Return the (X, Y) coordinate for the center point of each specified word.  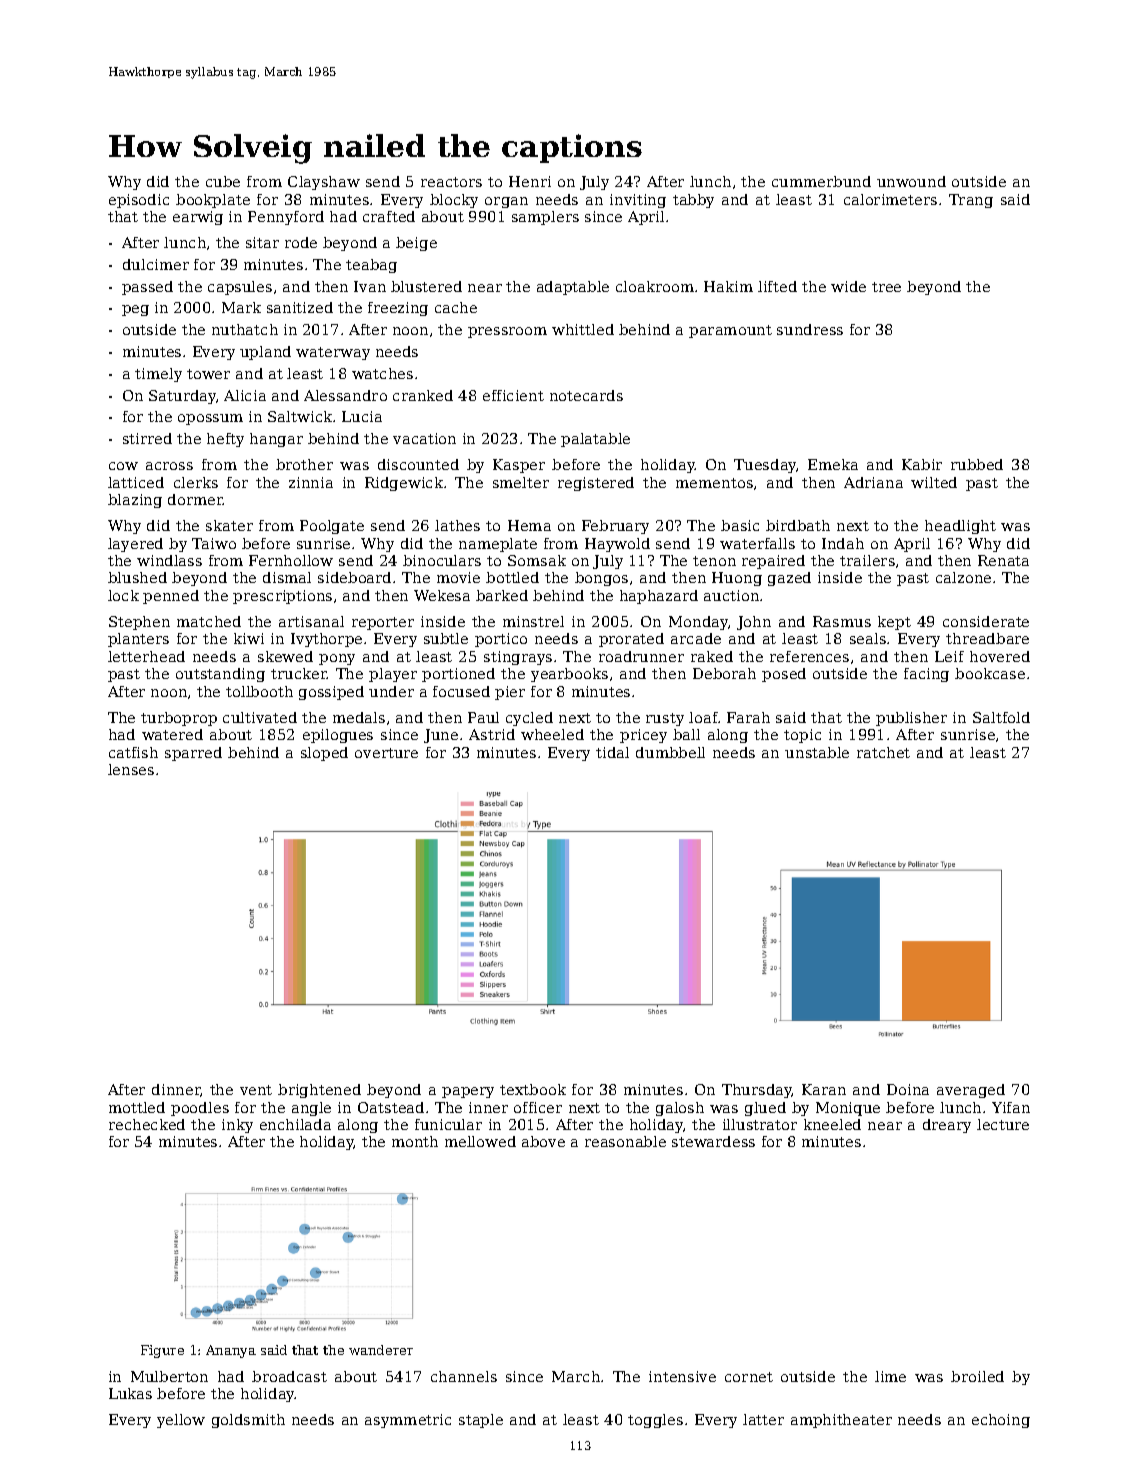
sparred (193, 754)
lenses (131, 769)
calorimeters (890, 199)
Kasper (519, 466)
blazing (135, 501)
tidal (612, 752)
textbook (533, 1089)
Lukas (130, 1393)
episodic (139, 201)
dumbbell (670, 752)
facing (926, 675)
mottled (137, 1107)
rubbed (977, 464)
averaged (971, 1091)
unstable (817, 752)
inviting (638, 201)
